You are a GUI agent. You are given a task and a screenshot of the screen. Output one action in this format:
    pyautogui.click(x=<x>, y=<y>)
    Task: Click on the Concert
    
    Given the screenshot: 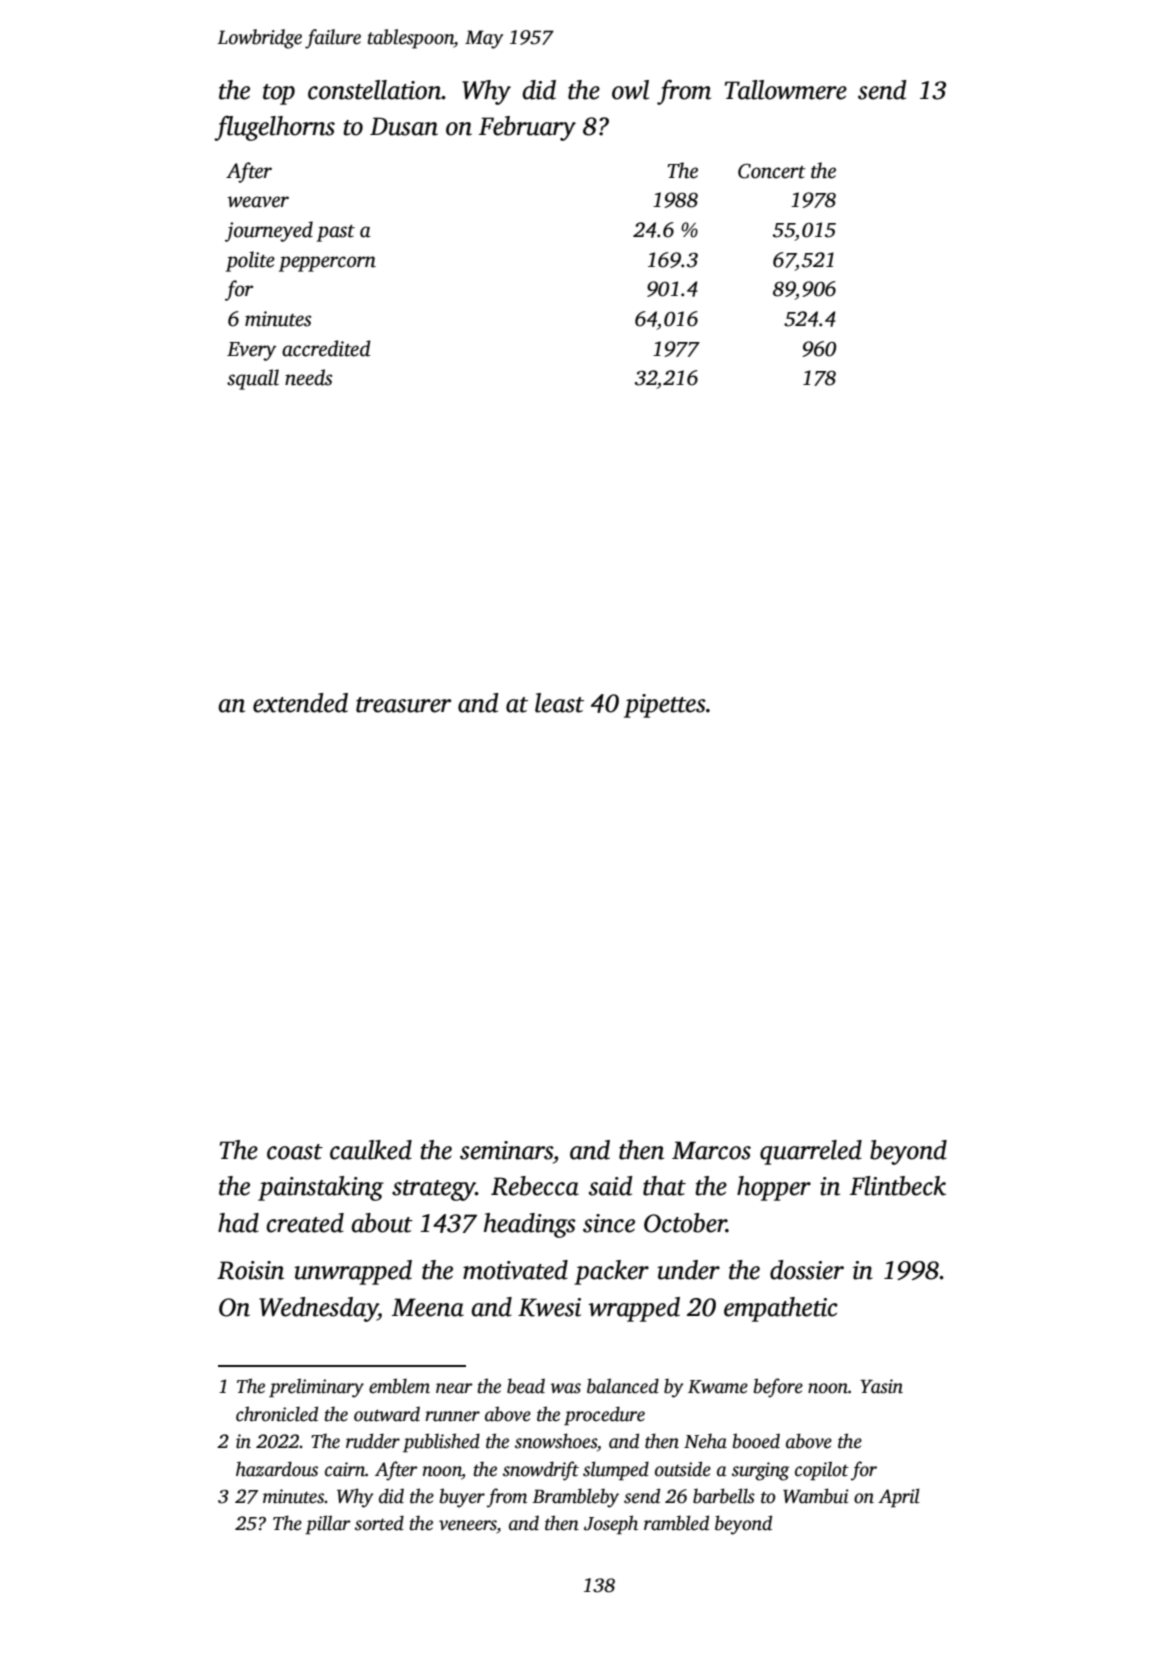 What is the action you would take?
    pyautogui.click(x=772, y=171)
